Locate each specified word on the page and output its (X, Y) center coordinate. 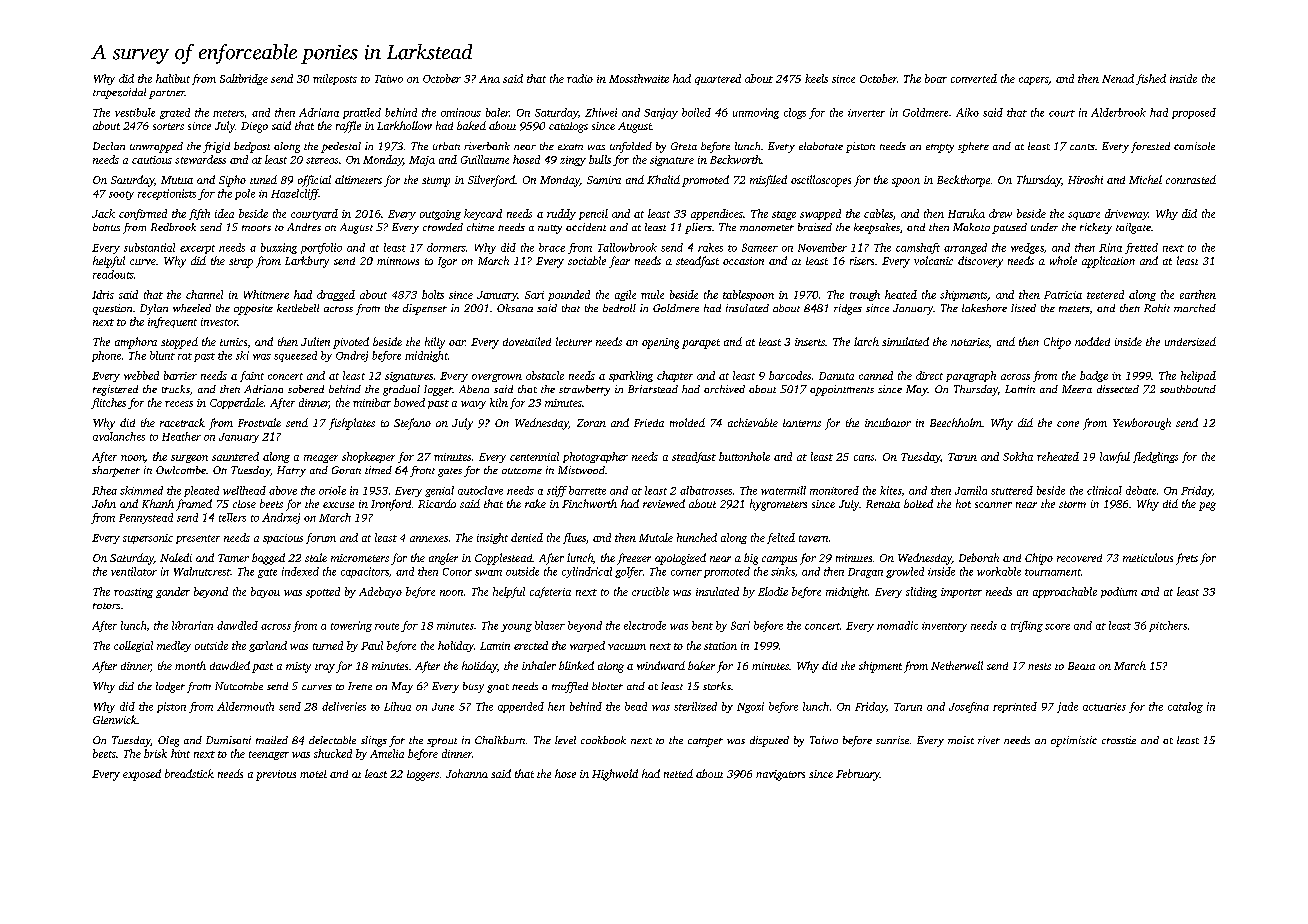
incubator (888, 422)
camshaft (918, 248)
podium (1119, 592)
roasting (133, 593)
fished (1151, 79)
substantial (149, 247)
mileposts (335, 79)
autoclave (480, 490)
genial (439, 491)
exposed (142, 775)
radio (580, 78)
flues (574, 538)
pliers (698, 228)
